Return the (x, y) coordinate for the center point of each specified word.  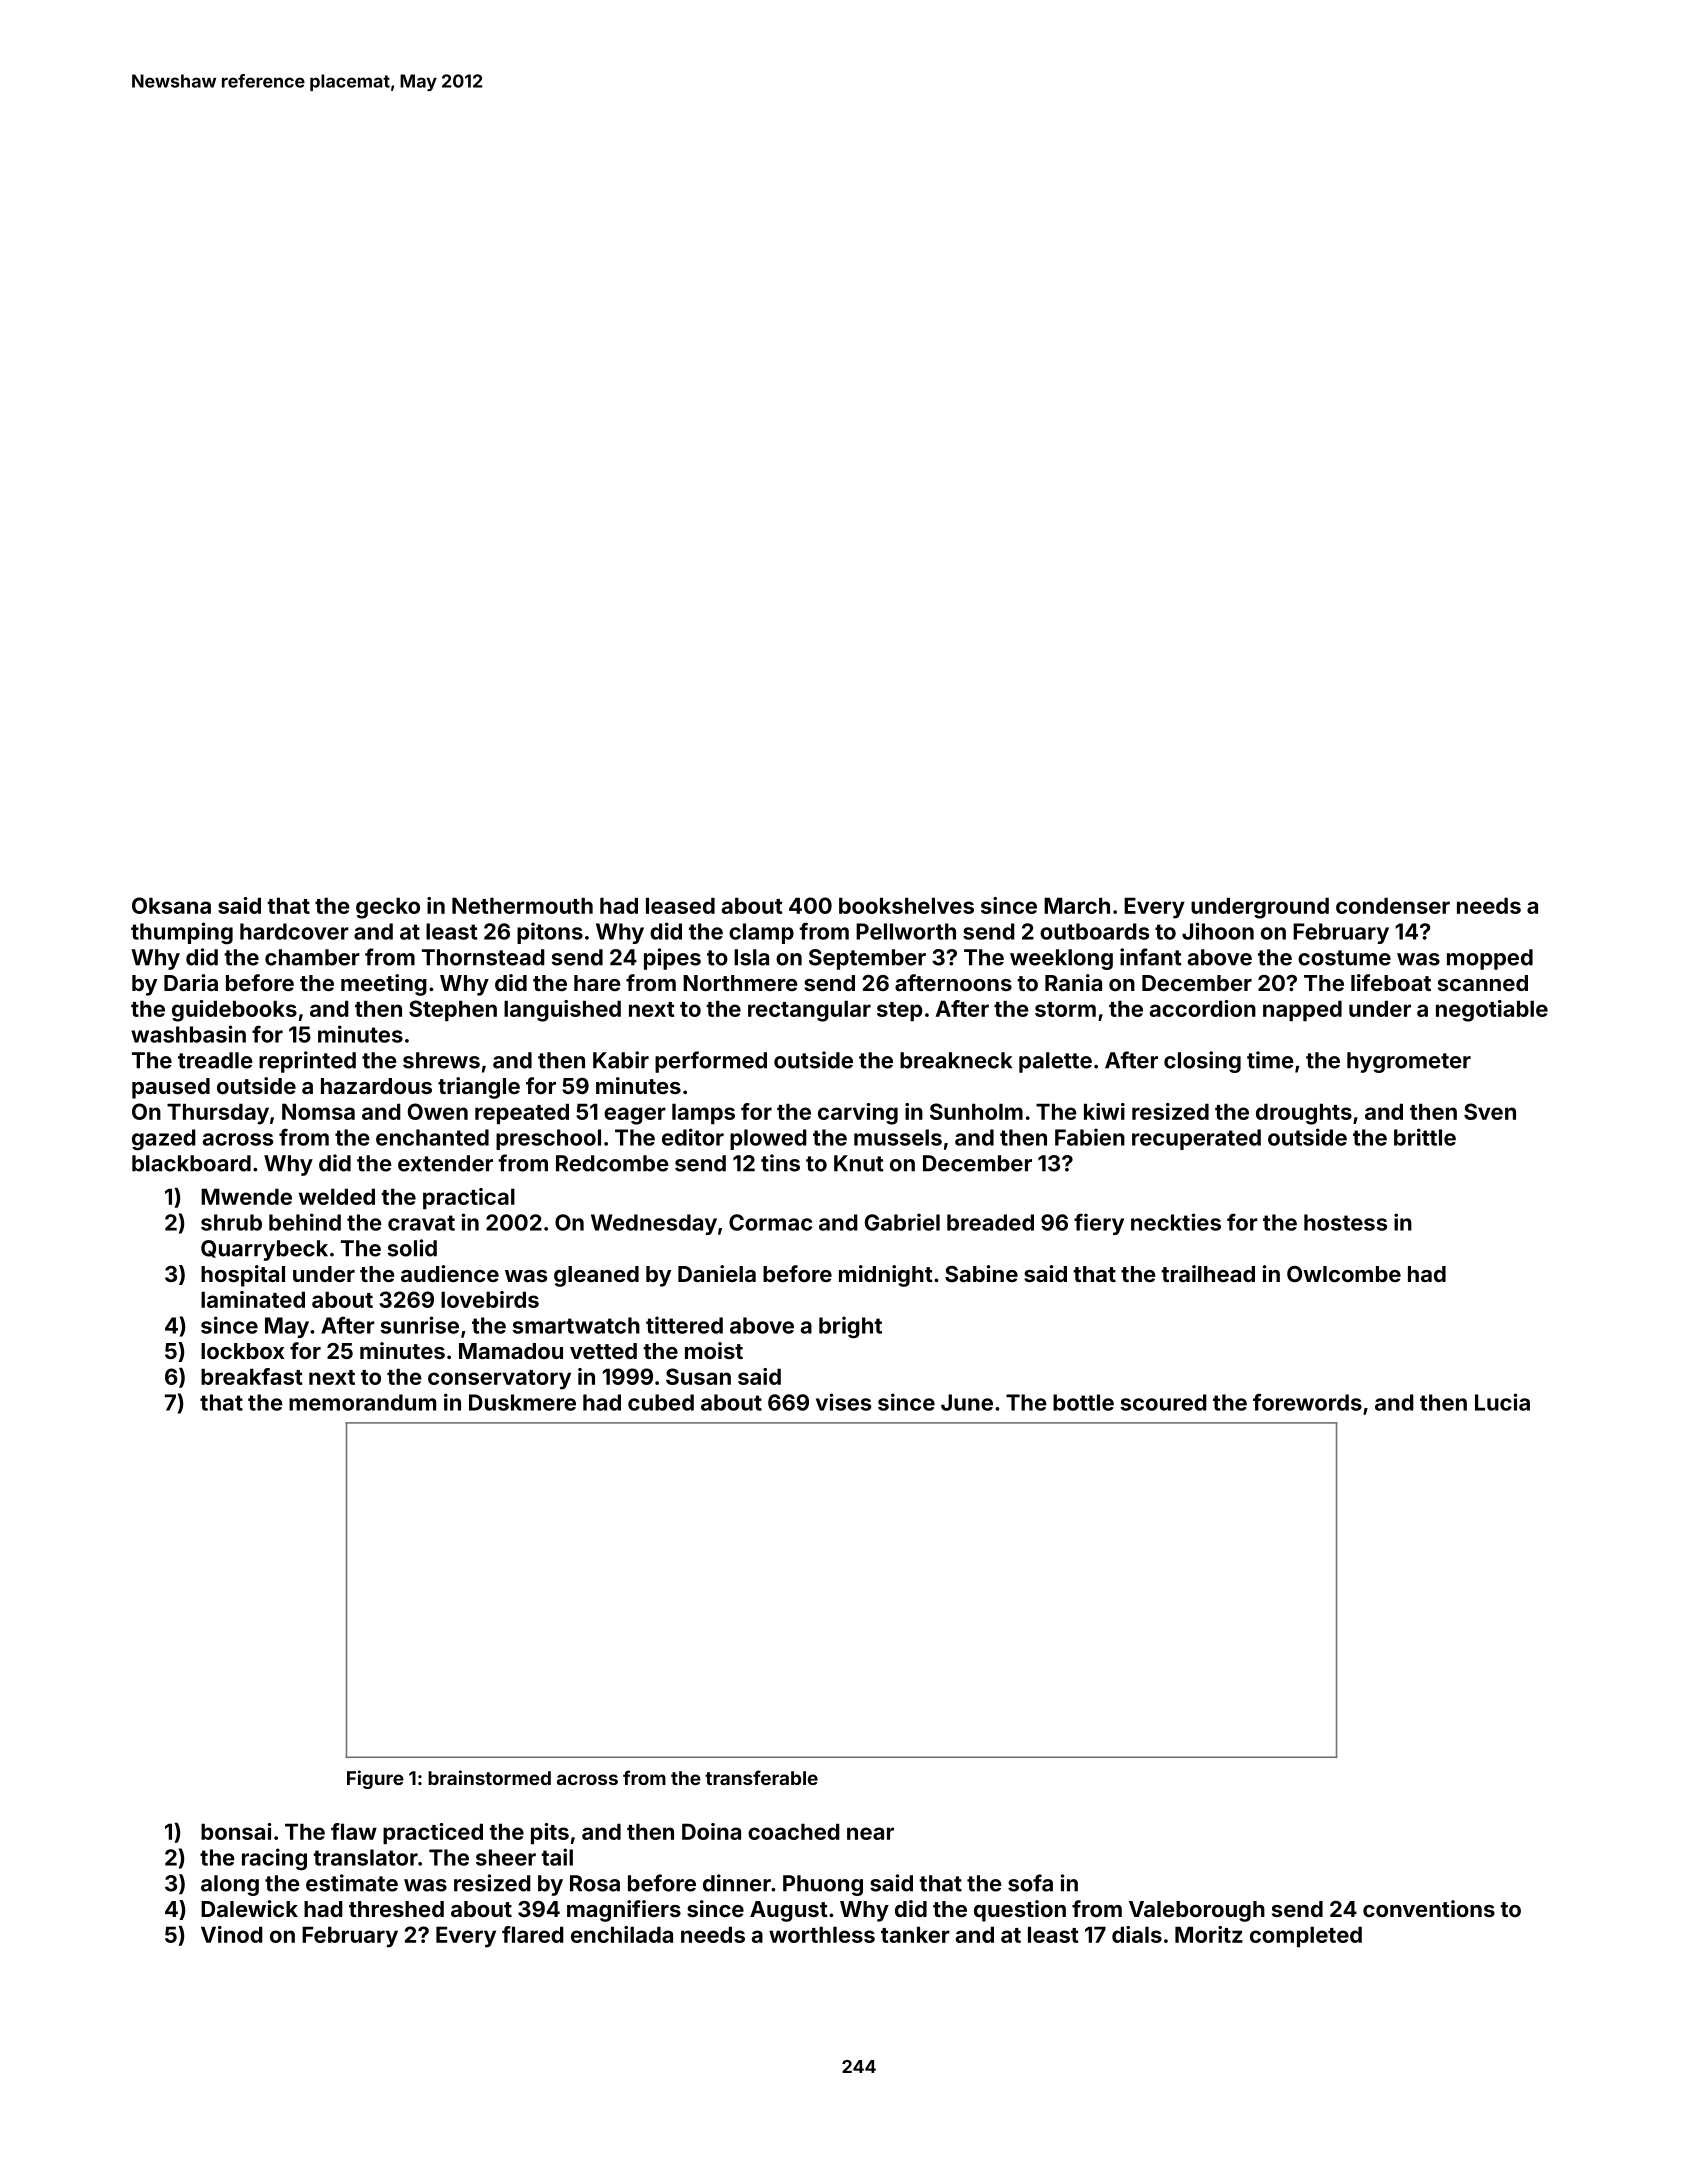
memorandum (362, 1402)
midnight (886, 1276)
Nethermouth (522, 905)
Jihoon (1218, 931)
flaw (354, 1831)
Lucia (1502, 1402)
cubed (661, 1402)
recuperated (1196, 1139)
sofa (1030, 1883)
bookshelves (906, 905)
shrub (231, 1222)
